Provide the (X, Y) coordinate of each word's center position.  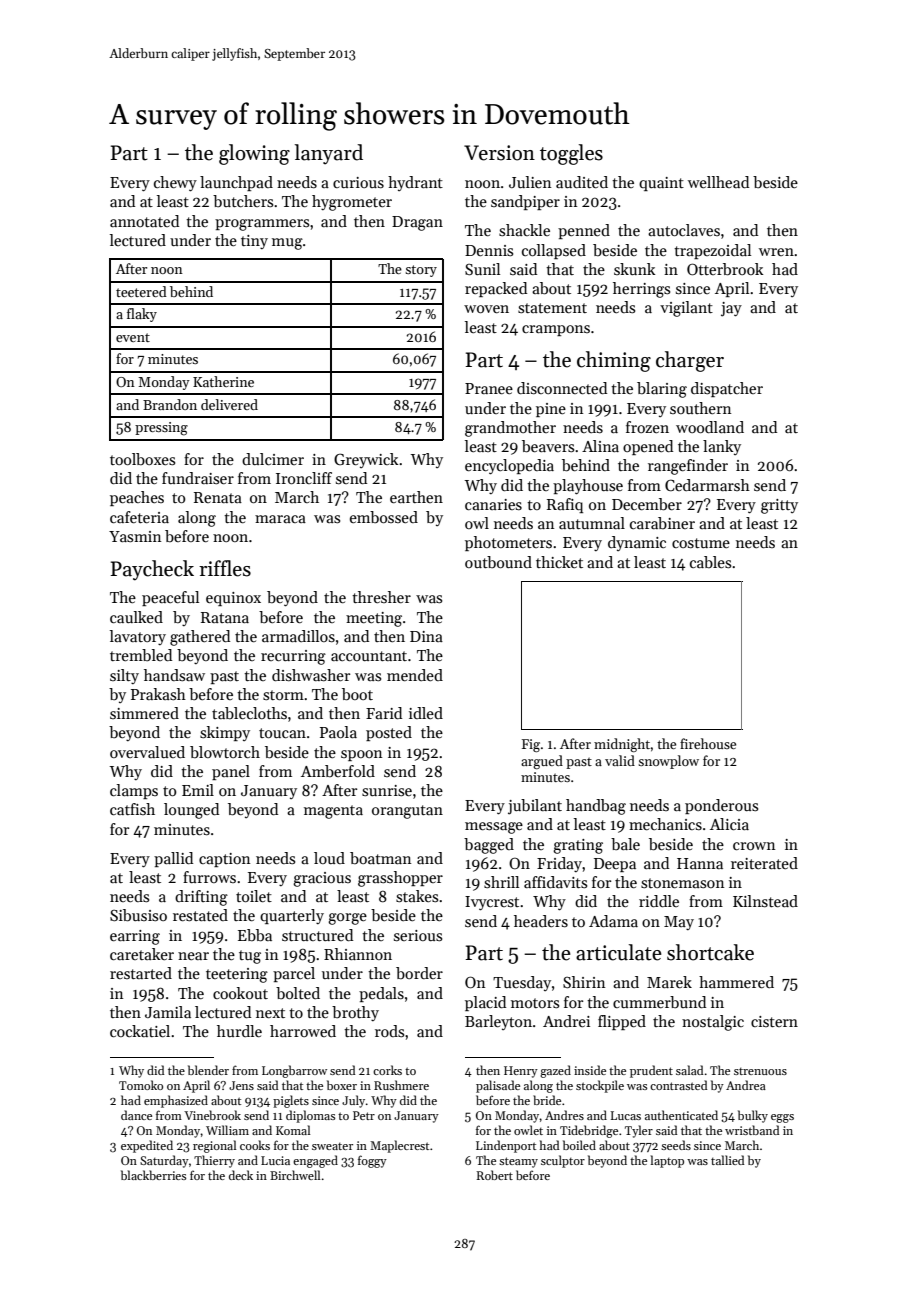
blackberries (153, 1175)
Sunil (482, 269)
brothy (355, 1013)
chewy (175, 184)
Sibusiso (138, 915)
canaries (493, 504)
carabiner (662, 523)
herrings (641, 290)
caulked (136, 617)
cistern (774, 1021)
